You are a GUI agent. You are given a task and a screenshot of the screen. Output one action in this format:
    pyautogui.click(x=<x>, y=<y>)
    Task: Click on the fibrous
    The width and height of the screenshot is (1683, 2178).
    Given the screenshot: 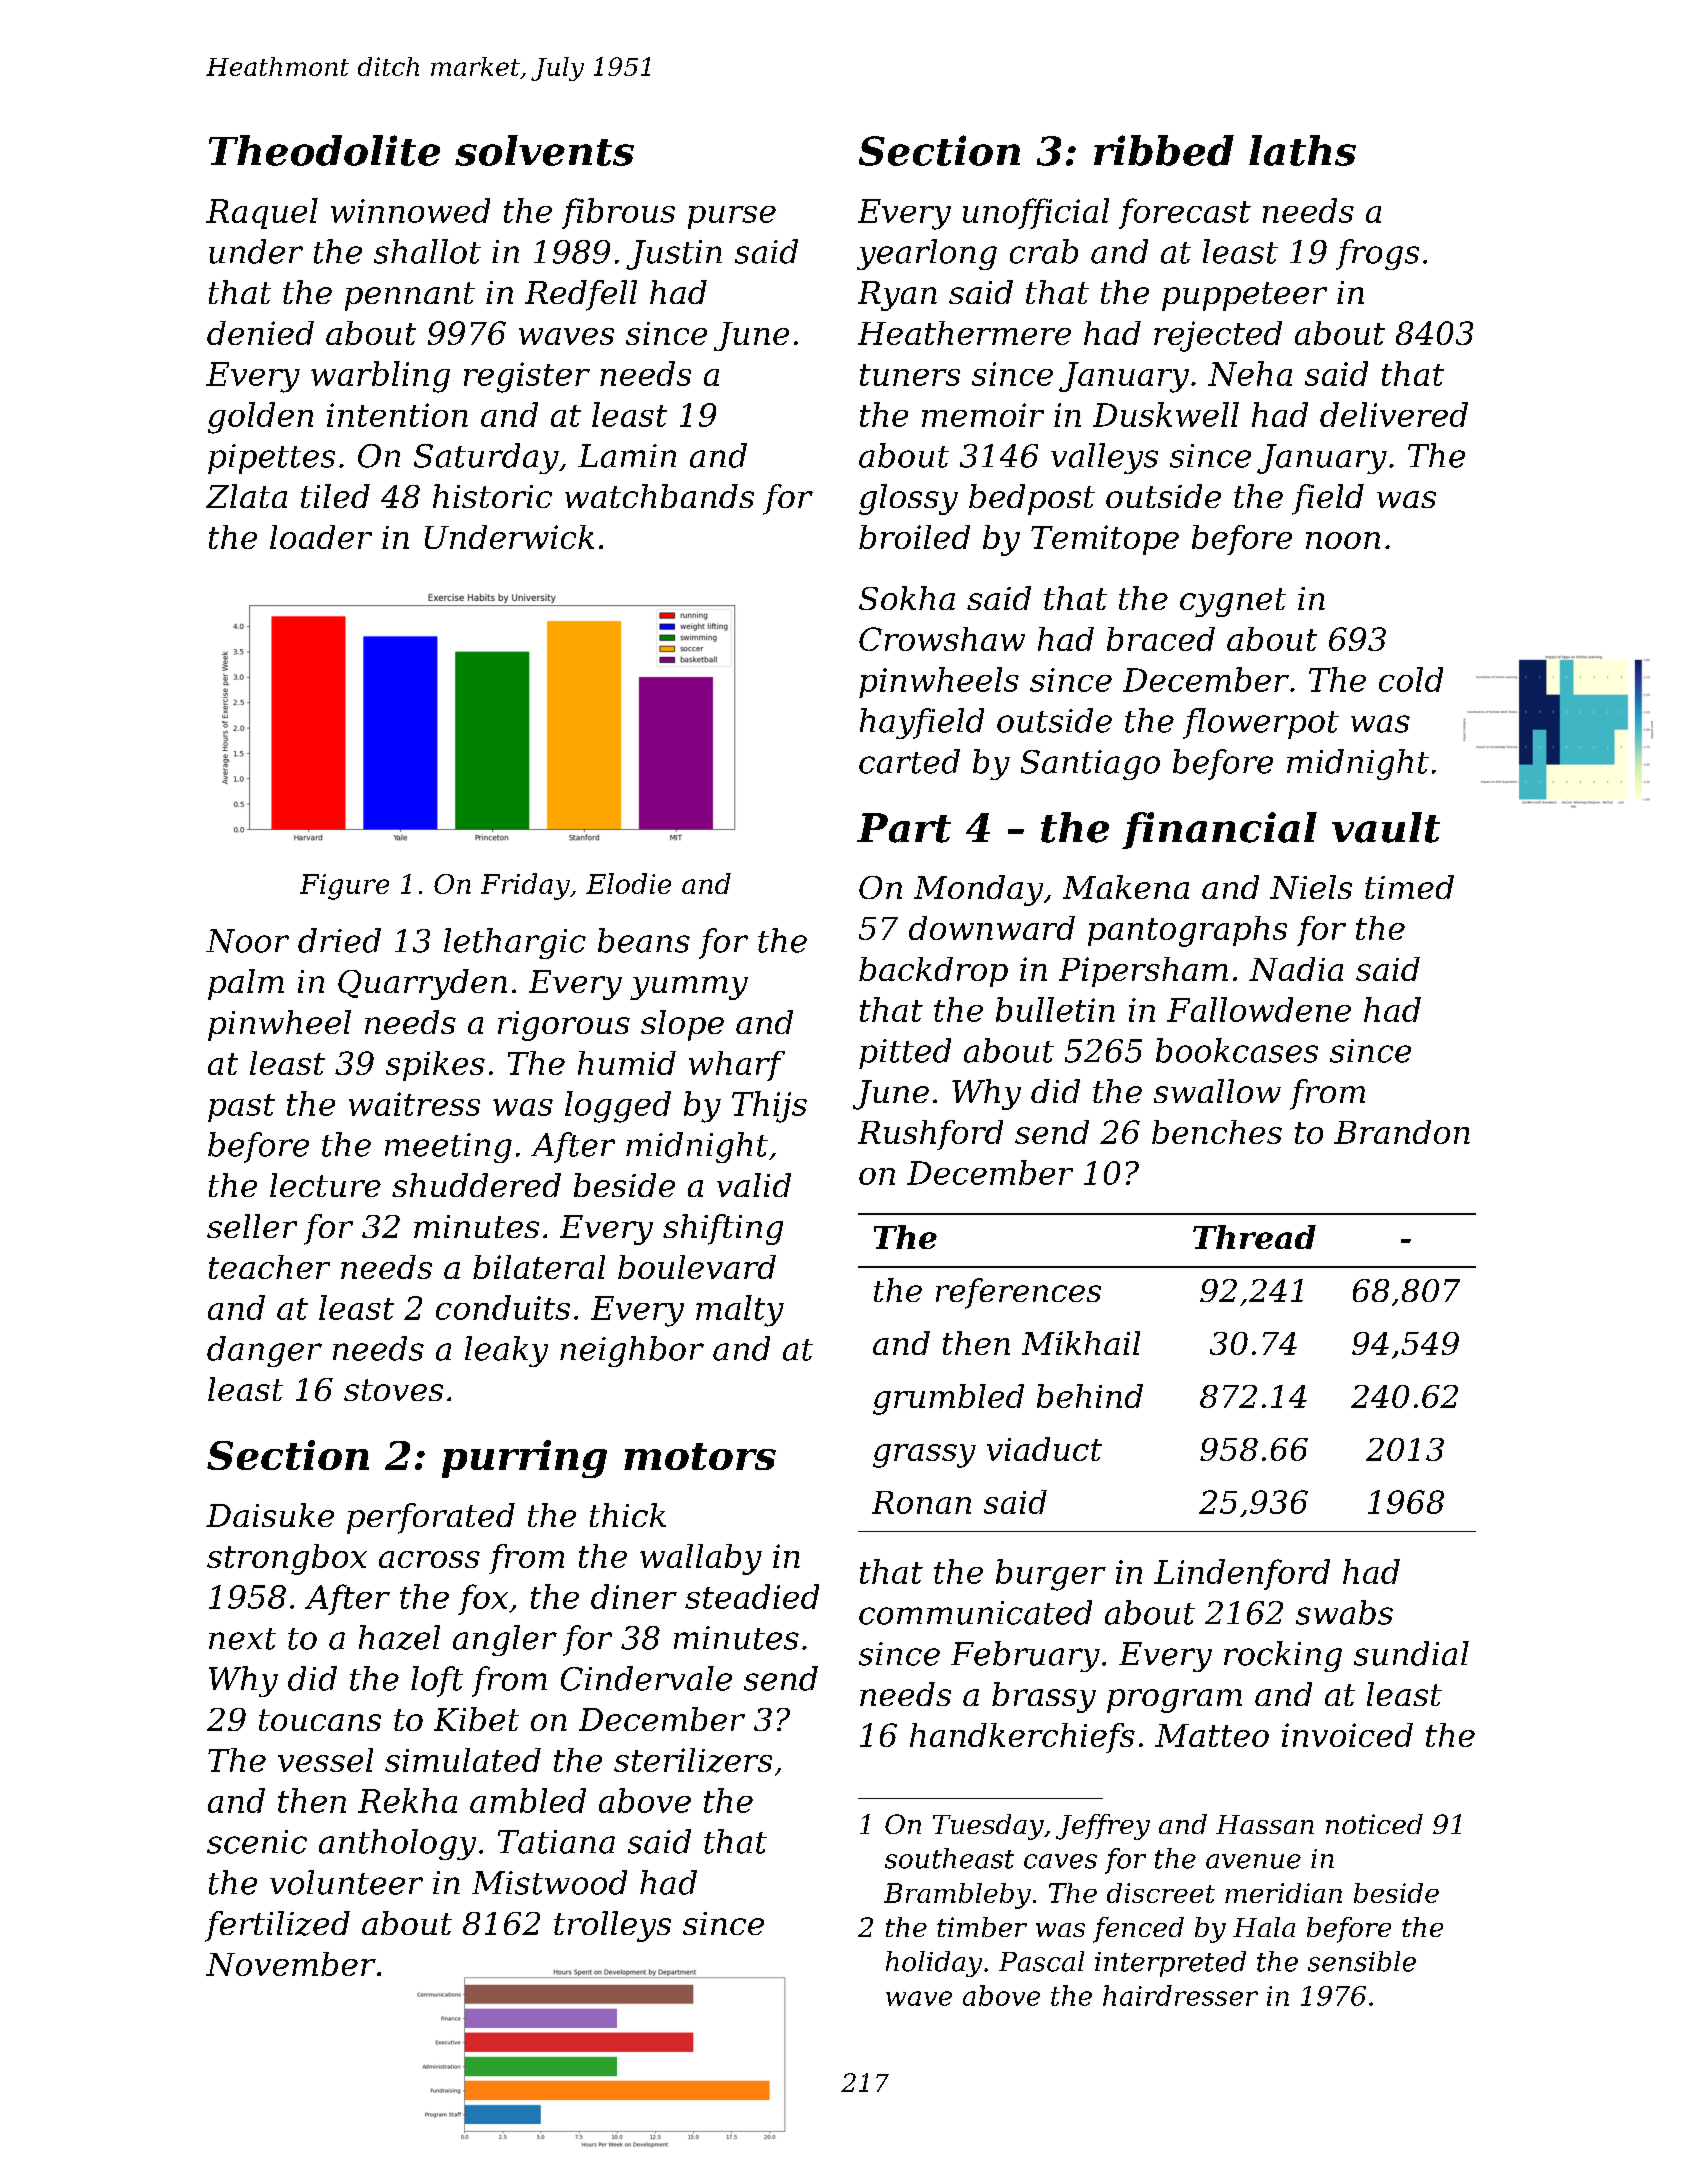 What is the action you would take?
    pyautogui.click(x=618, y=213)
